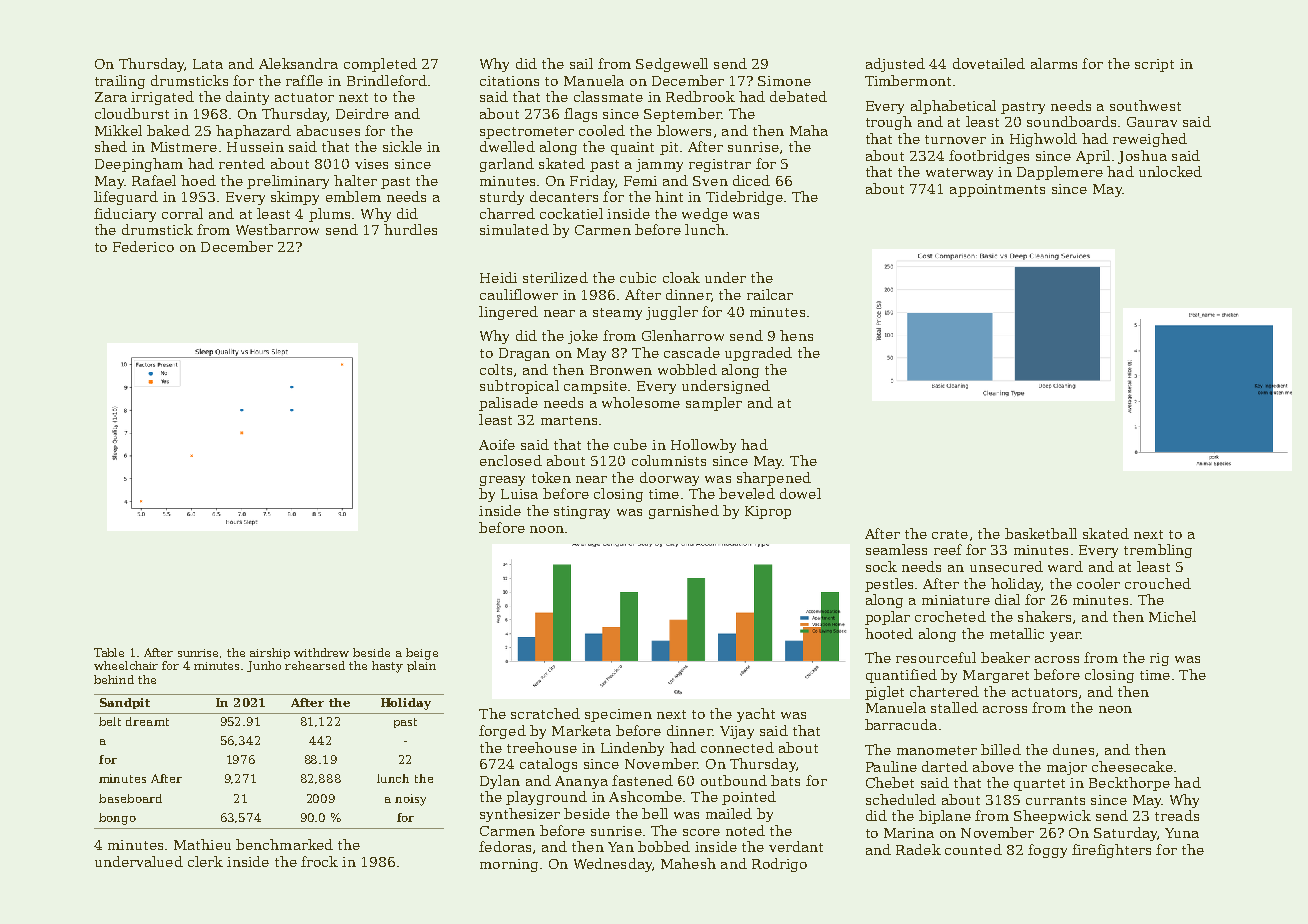 Image resolution: width=1308 pixels, height=924 pixels. I want to click on dreamt, so click(147, 721).
